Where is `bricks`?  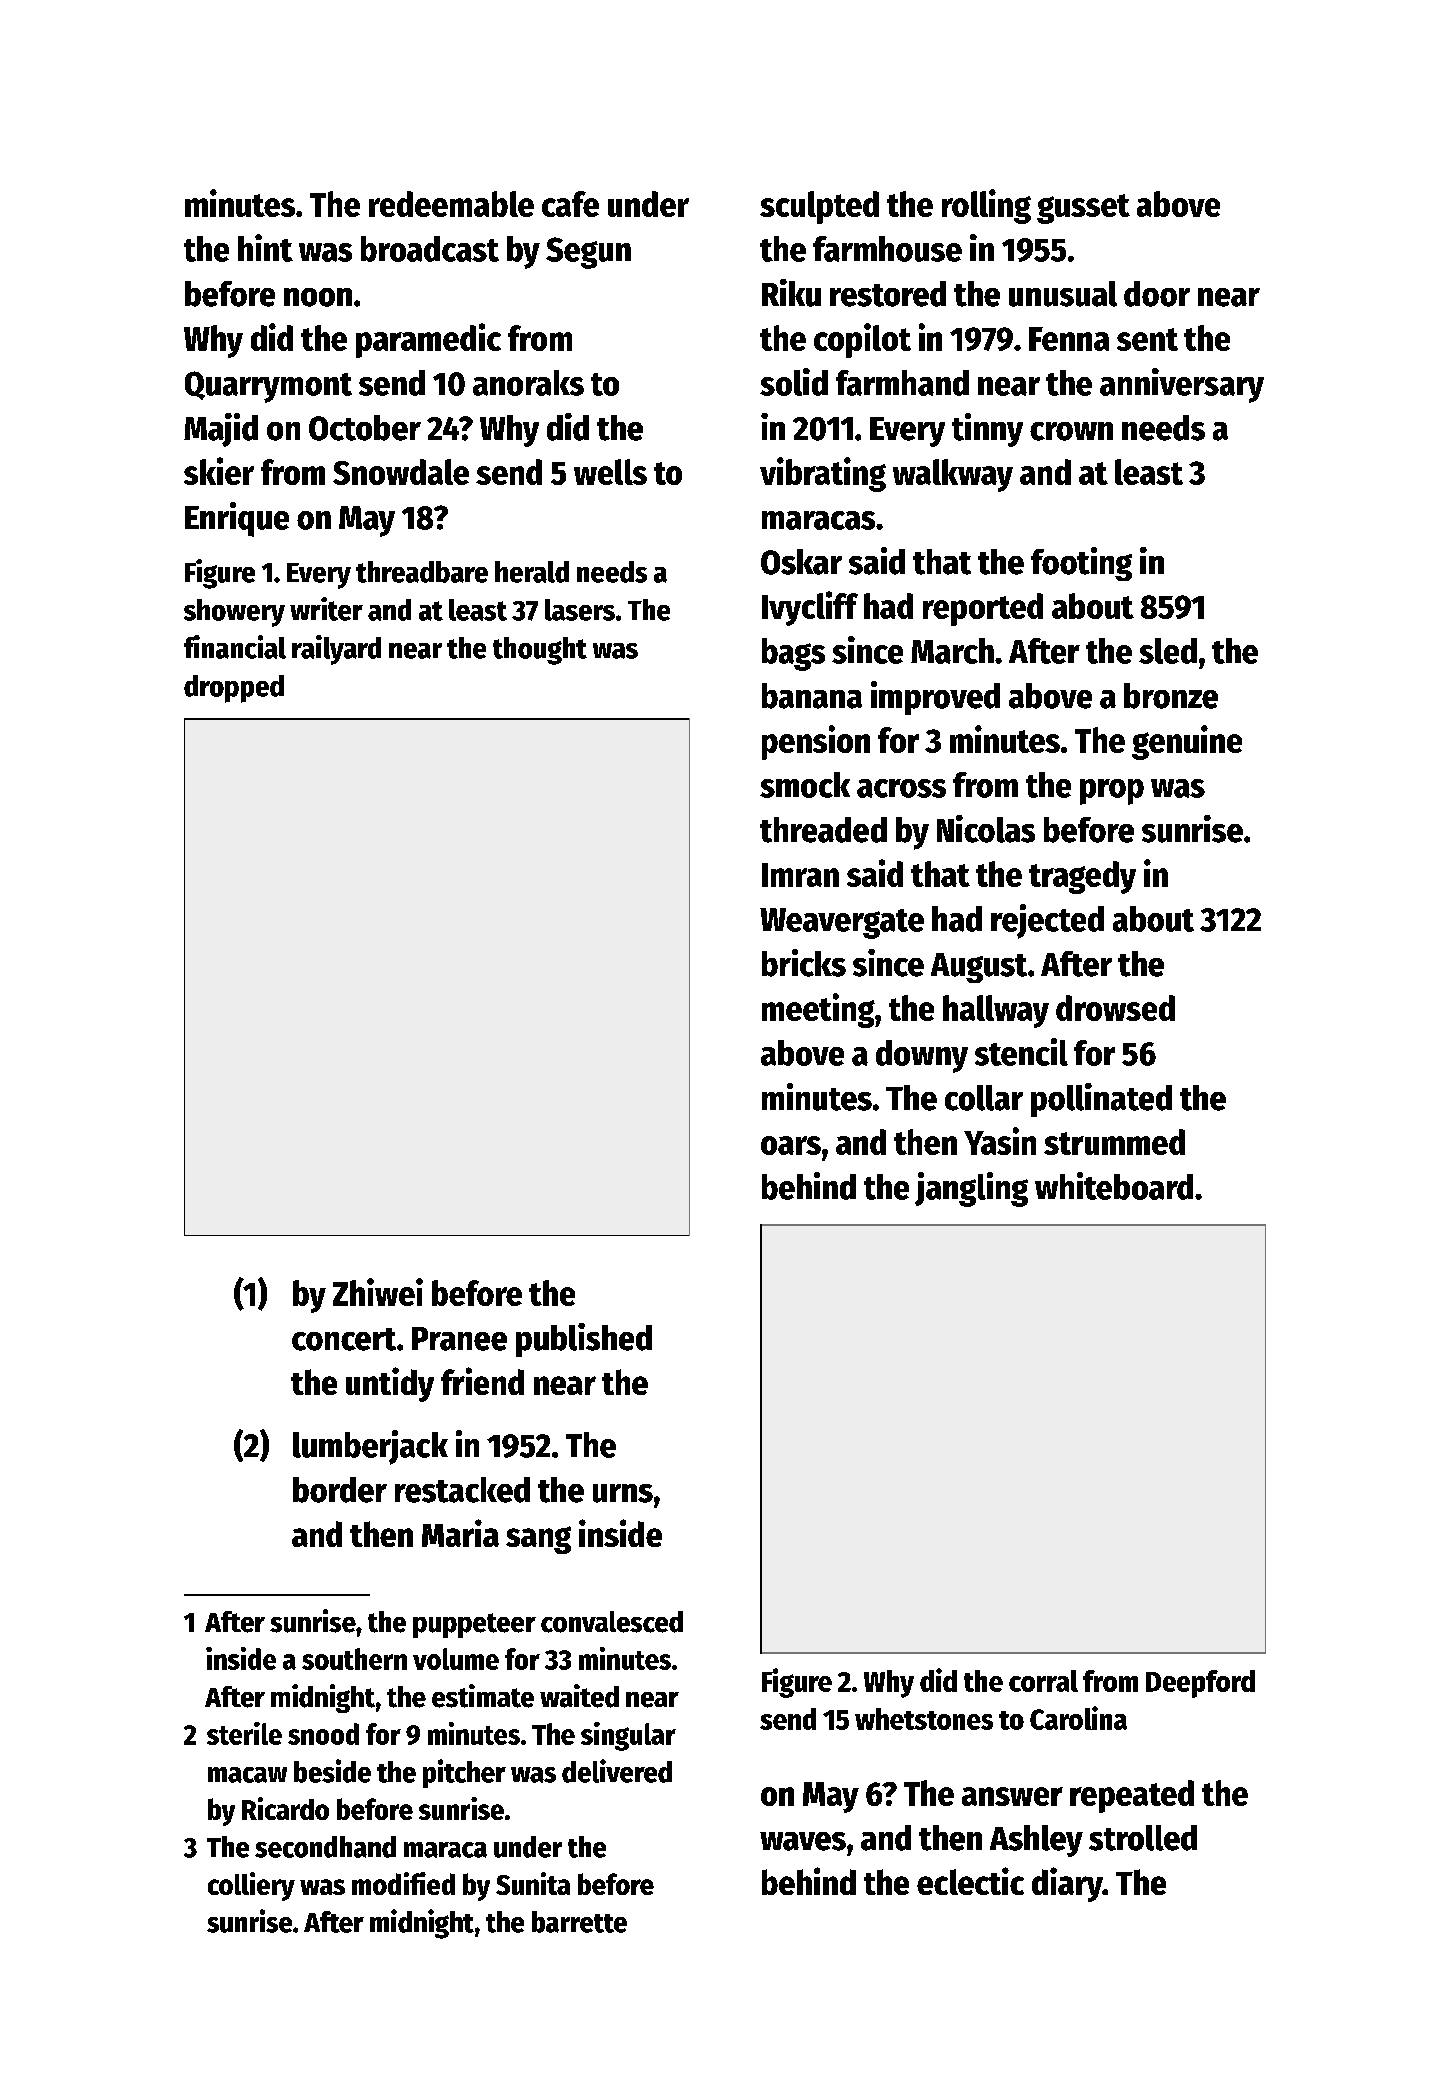
bricks is located at coordinates (804, 963).
